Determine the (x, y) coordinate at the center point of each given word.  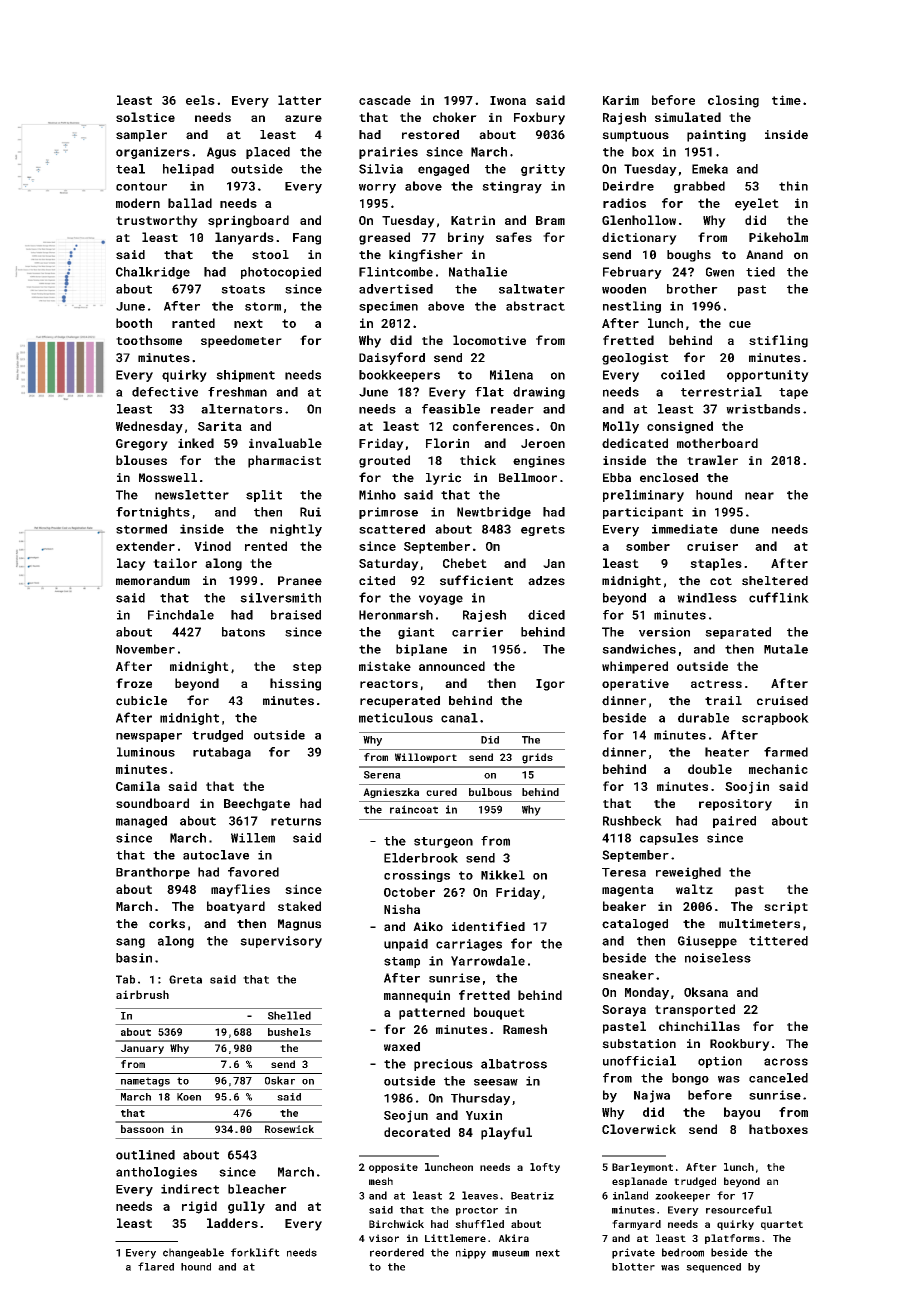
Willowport (426, 758)
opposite (393, 1168)
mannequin (417, 996)
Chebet (465, 563)
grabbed (699, 187)
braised (296, 615)
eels (200, 100)
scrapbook (775, 719)
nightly (296, 530)
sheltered (775, 581)
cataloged (635, 925)
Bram (550, 220)
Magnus (299, 925)
